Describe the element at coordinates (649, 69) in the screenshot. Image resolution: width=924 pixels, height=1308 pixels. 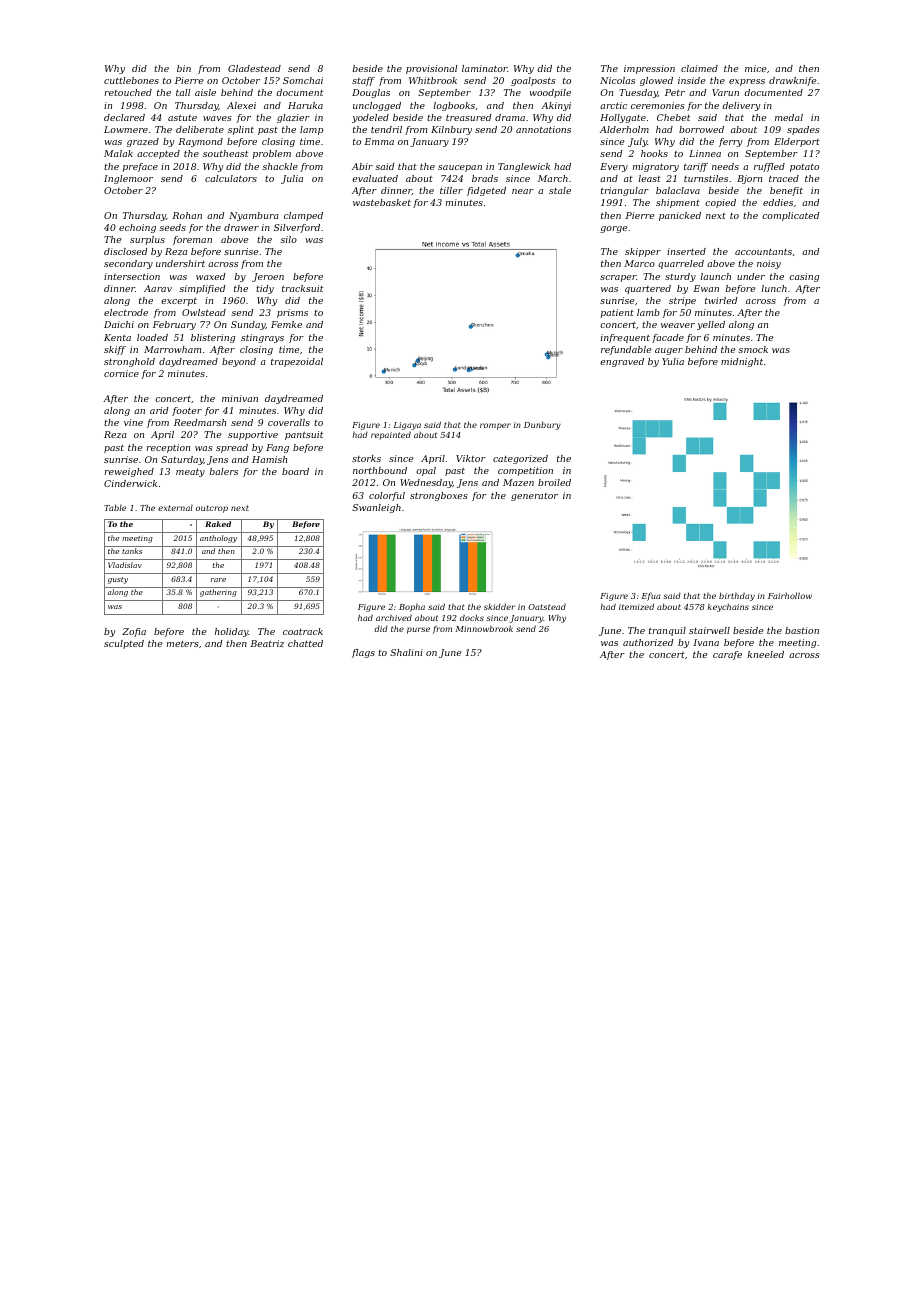
I see `impression` at that location.
